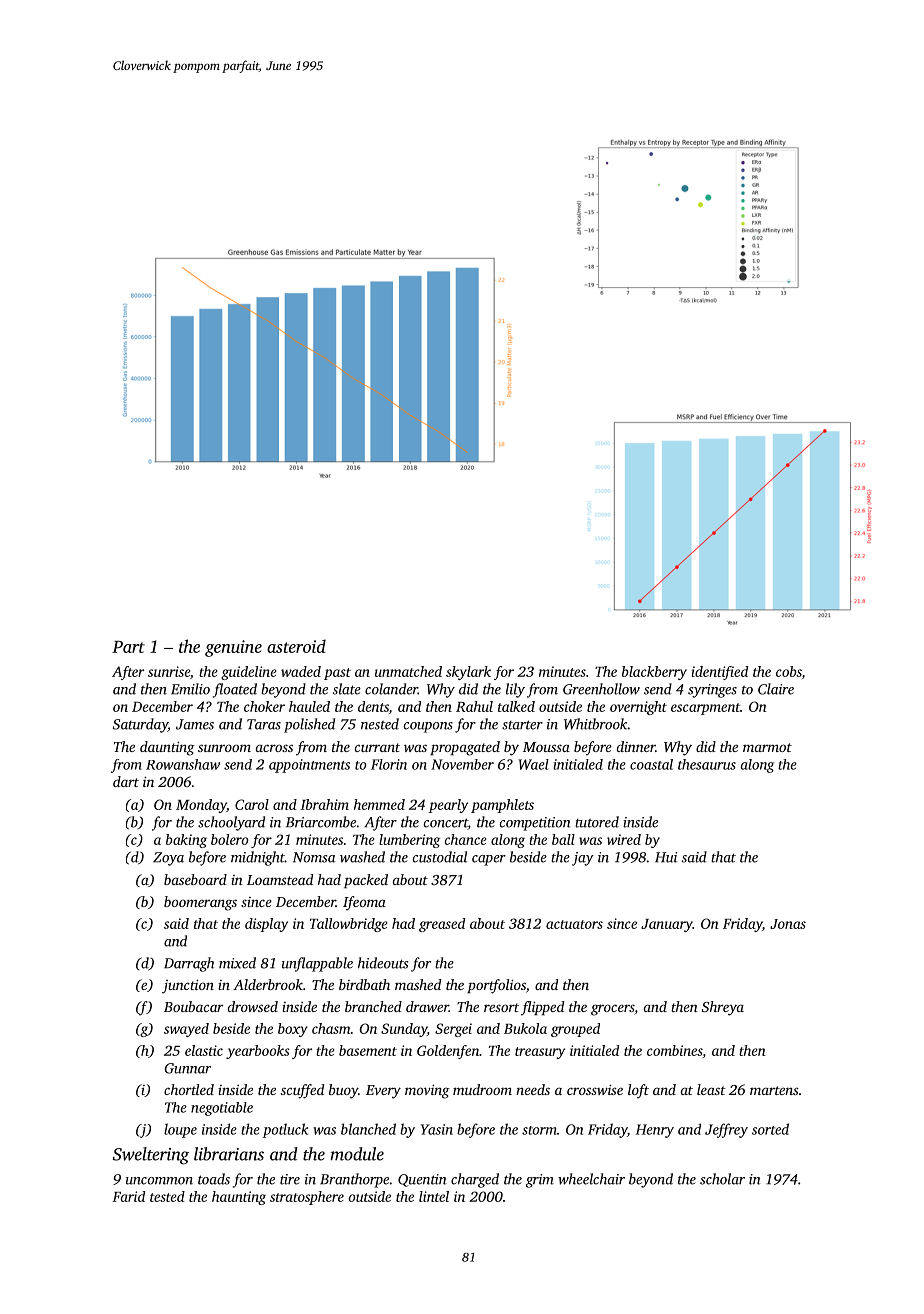 The width and height of the screenshot is (924, 1314). I want to click on Sweltering, so click(151, 1156).
